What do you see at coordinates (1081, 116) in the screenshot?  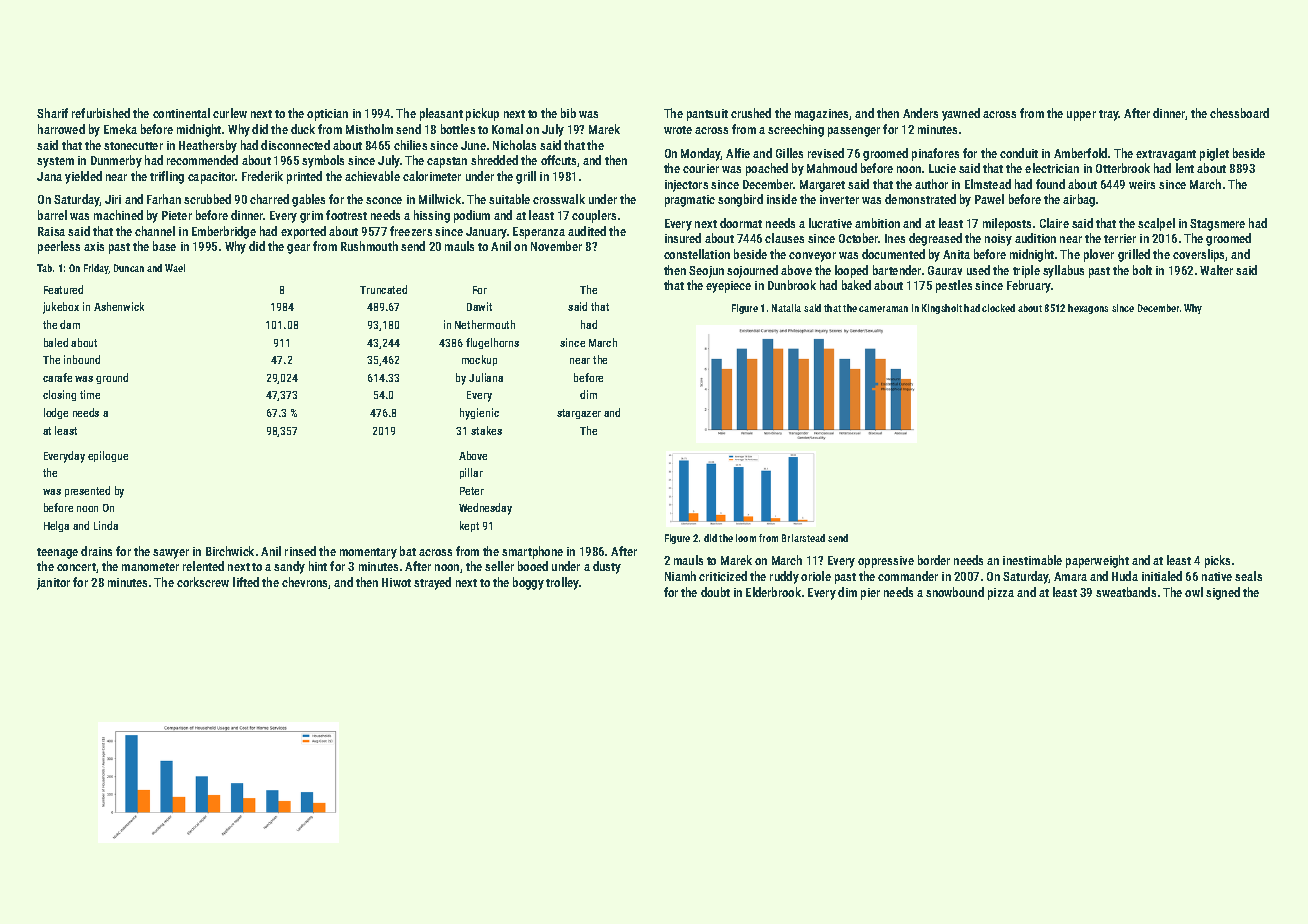 I see `upper` at bounding box center [1081, 116].
